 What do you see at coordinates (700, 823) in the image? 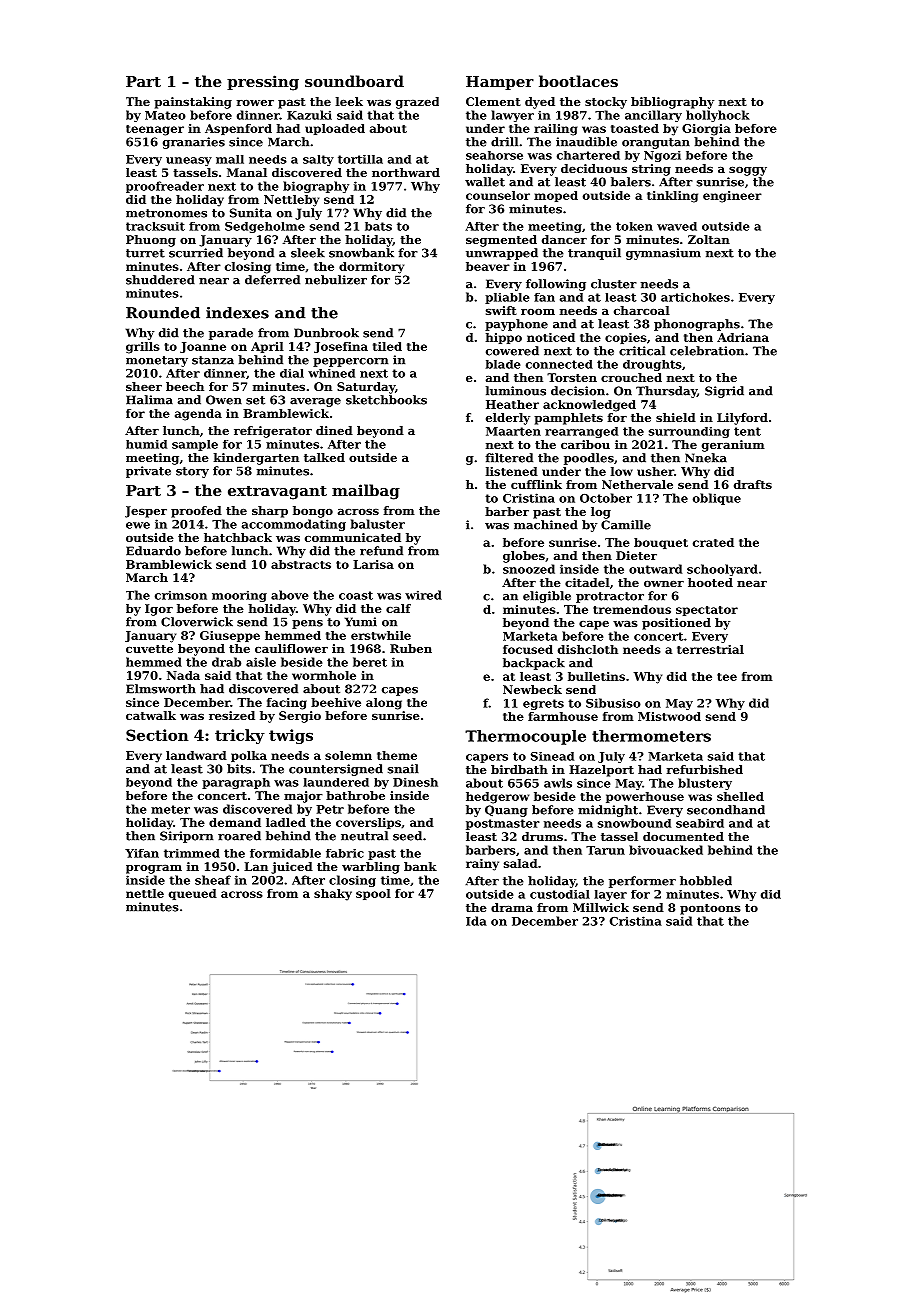
I see `seabird` at bounding box center [700, 823].
